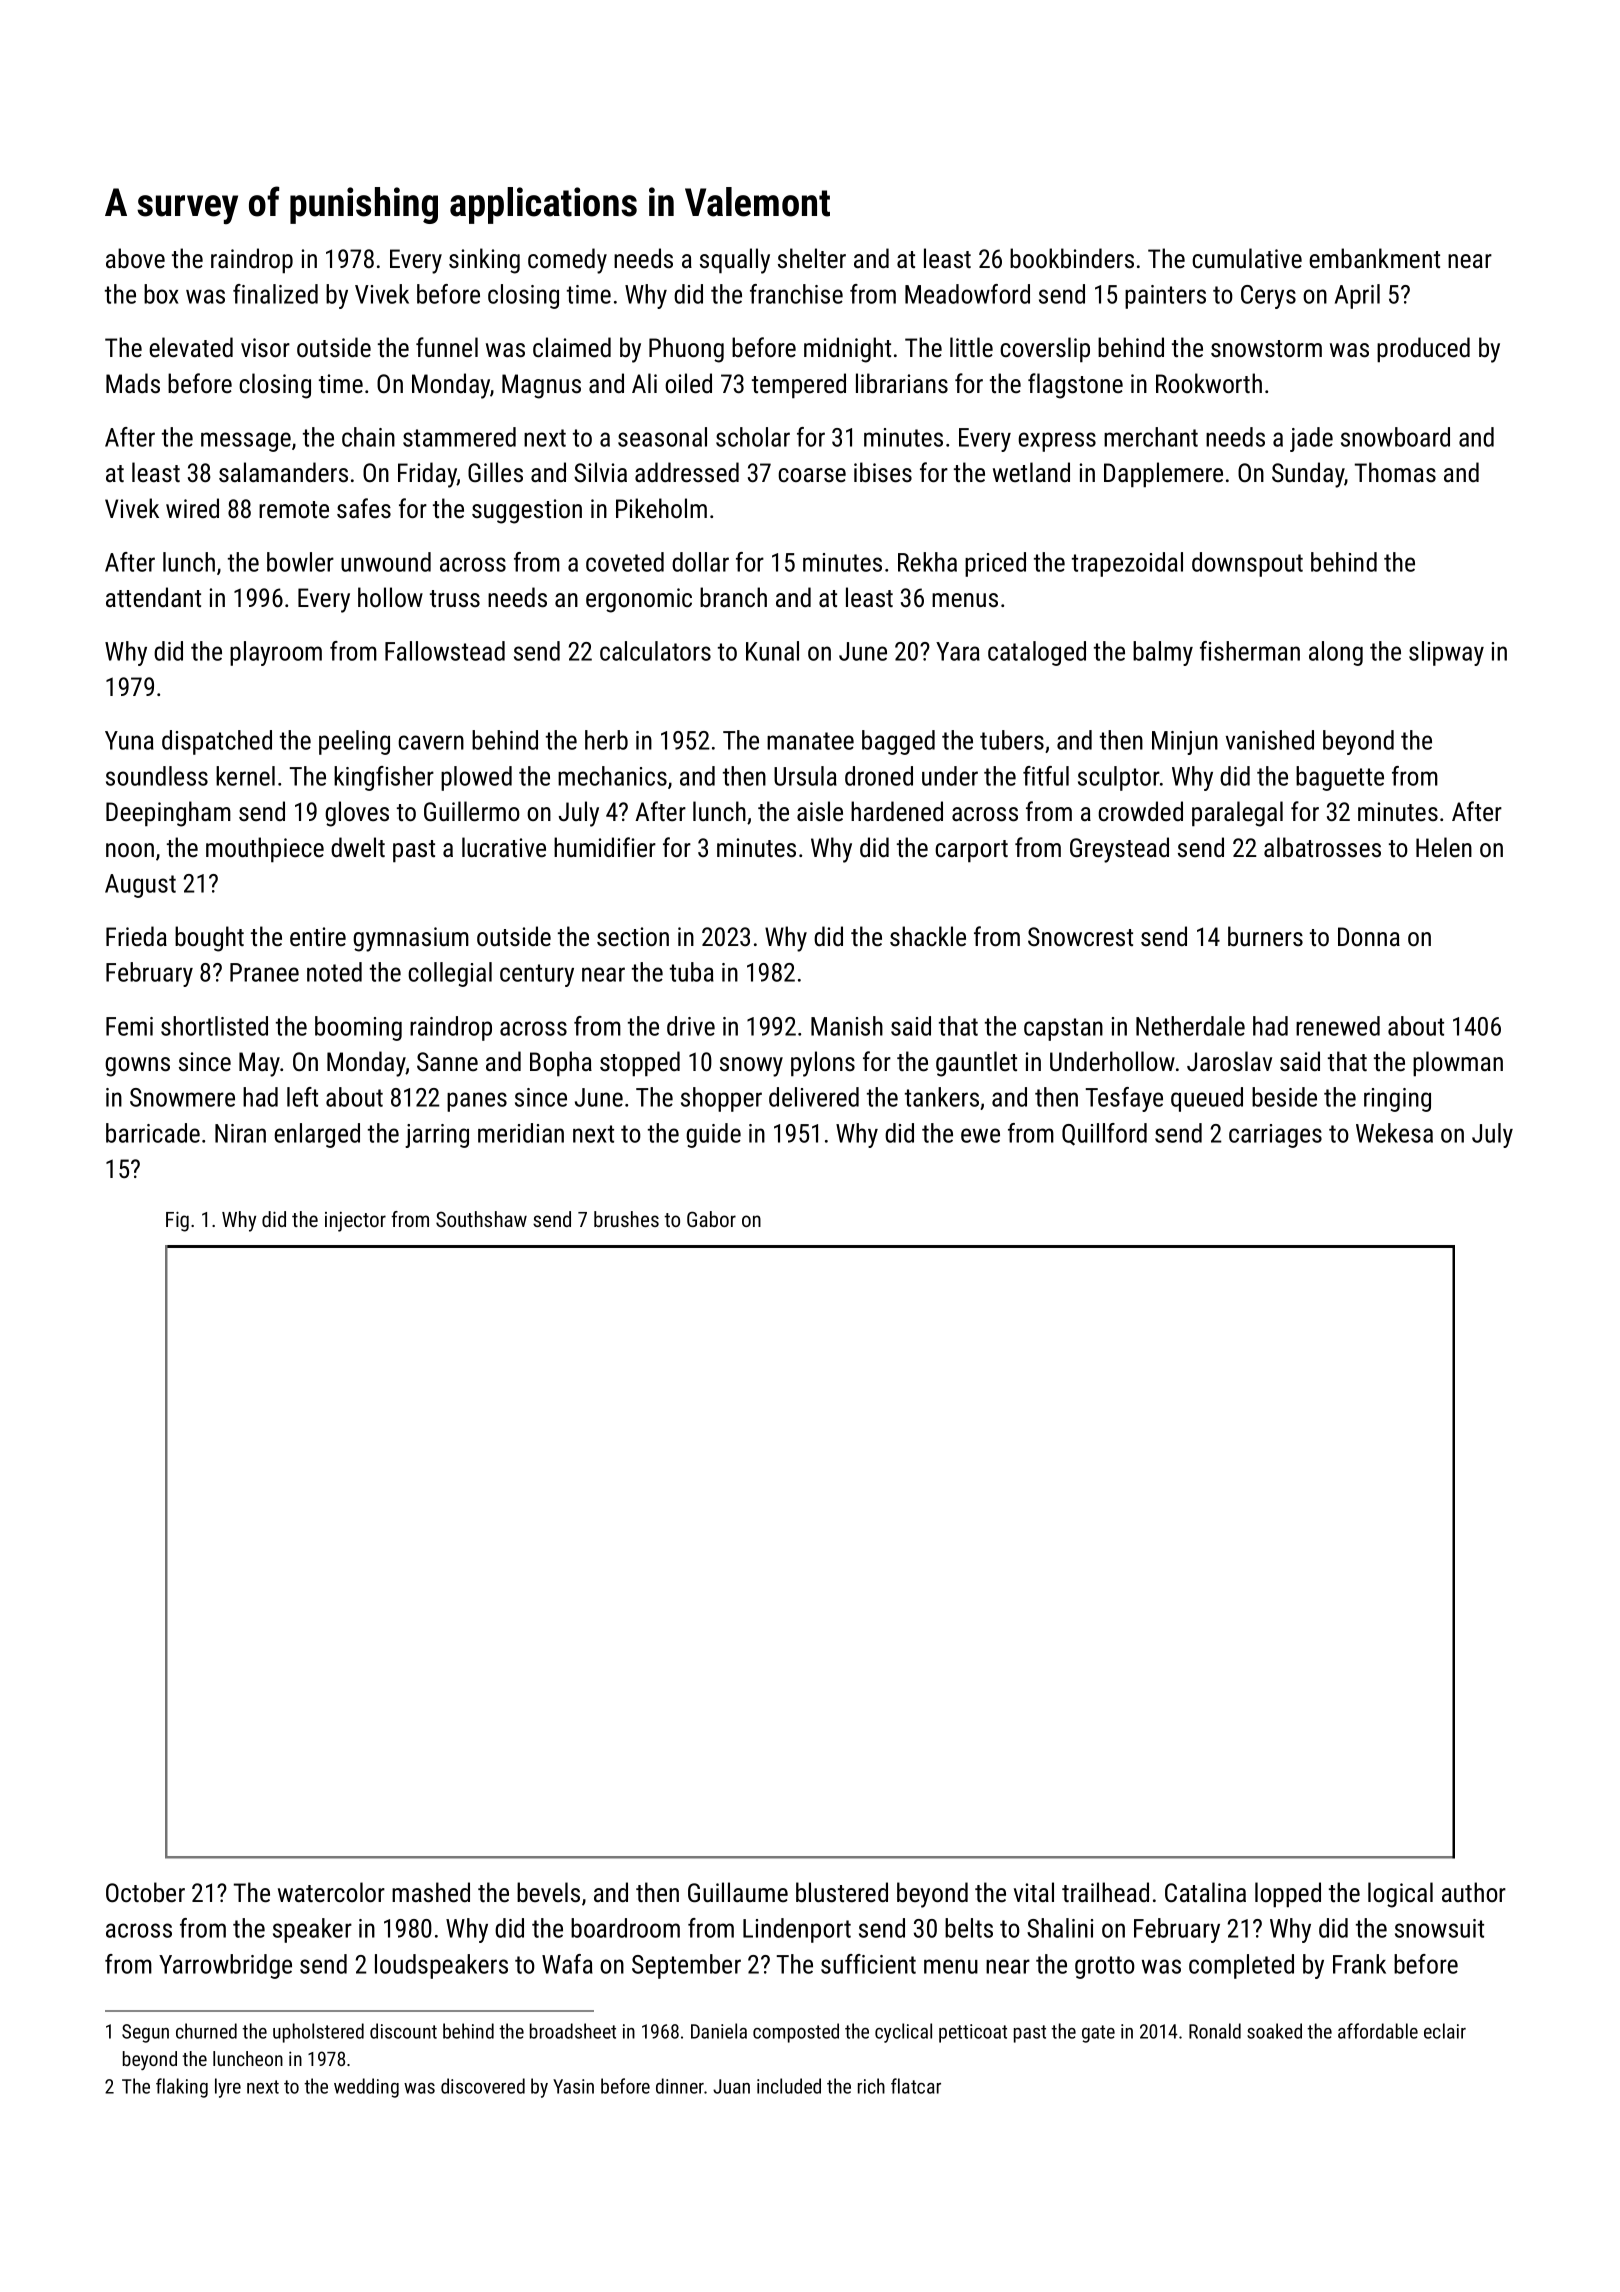 The height and width of the screenshot is (2292, 1620). Describe the element at coordinates (1374, 258) in the screenshot. I see `embankment` at that location.
